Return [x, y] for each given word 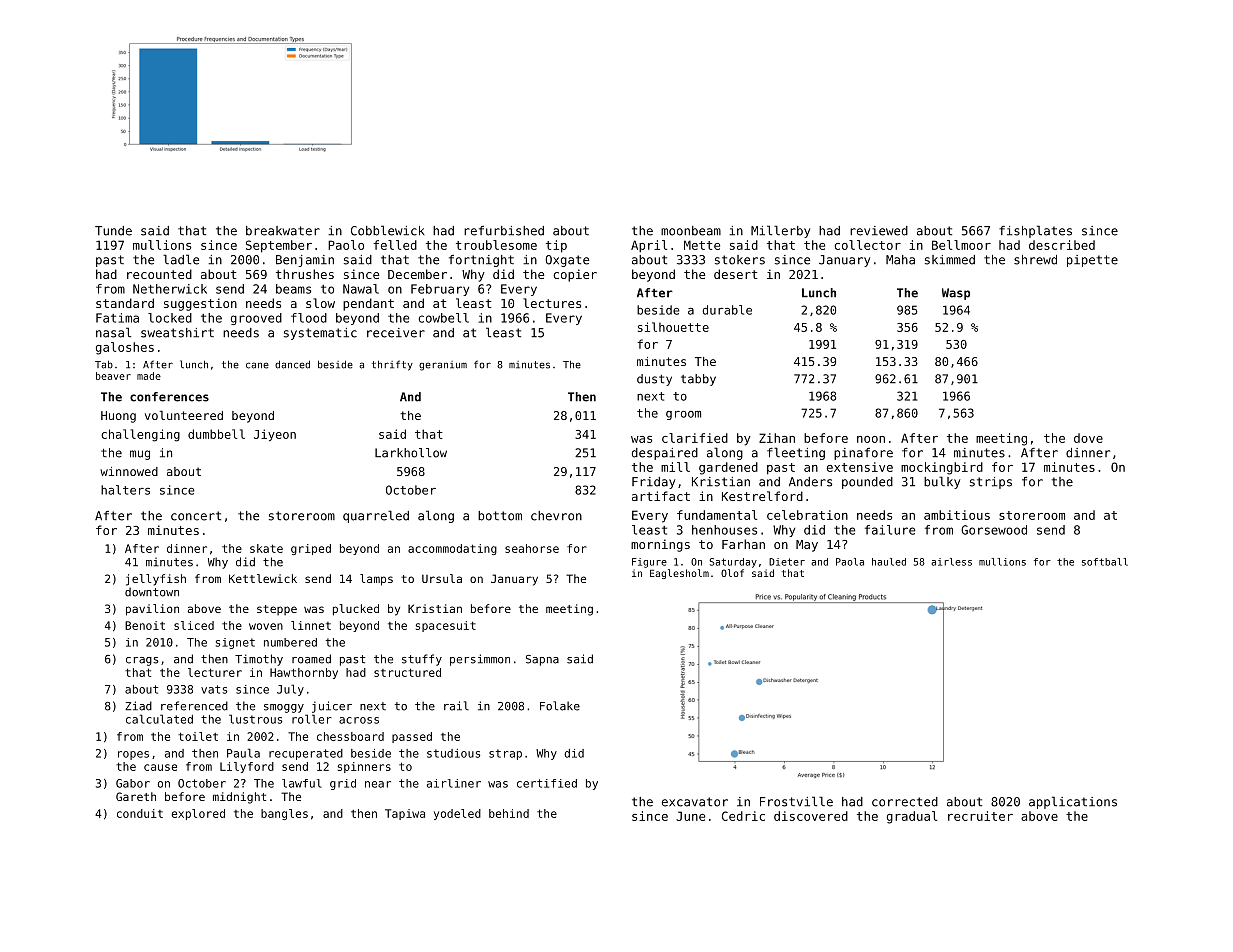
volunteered [184, 415]
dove [1088, 438]
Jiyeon [275, 435]
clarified [695, 438]
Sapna [542, 660]
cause [160, 767]
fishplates [1035, 231]
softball [1105, 562]
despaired [665, 454]
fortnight [481, 261]
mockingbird [942, 468]
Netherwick [170, 289]
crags [142, 661]
